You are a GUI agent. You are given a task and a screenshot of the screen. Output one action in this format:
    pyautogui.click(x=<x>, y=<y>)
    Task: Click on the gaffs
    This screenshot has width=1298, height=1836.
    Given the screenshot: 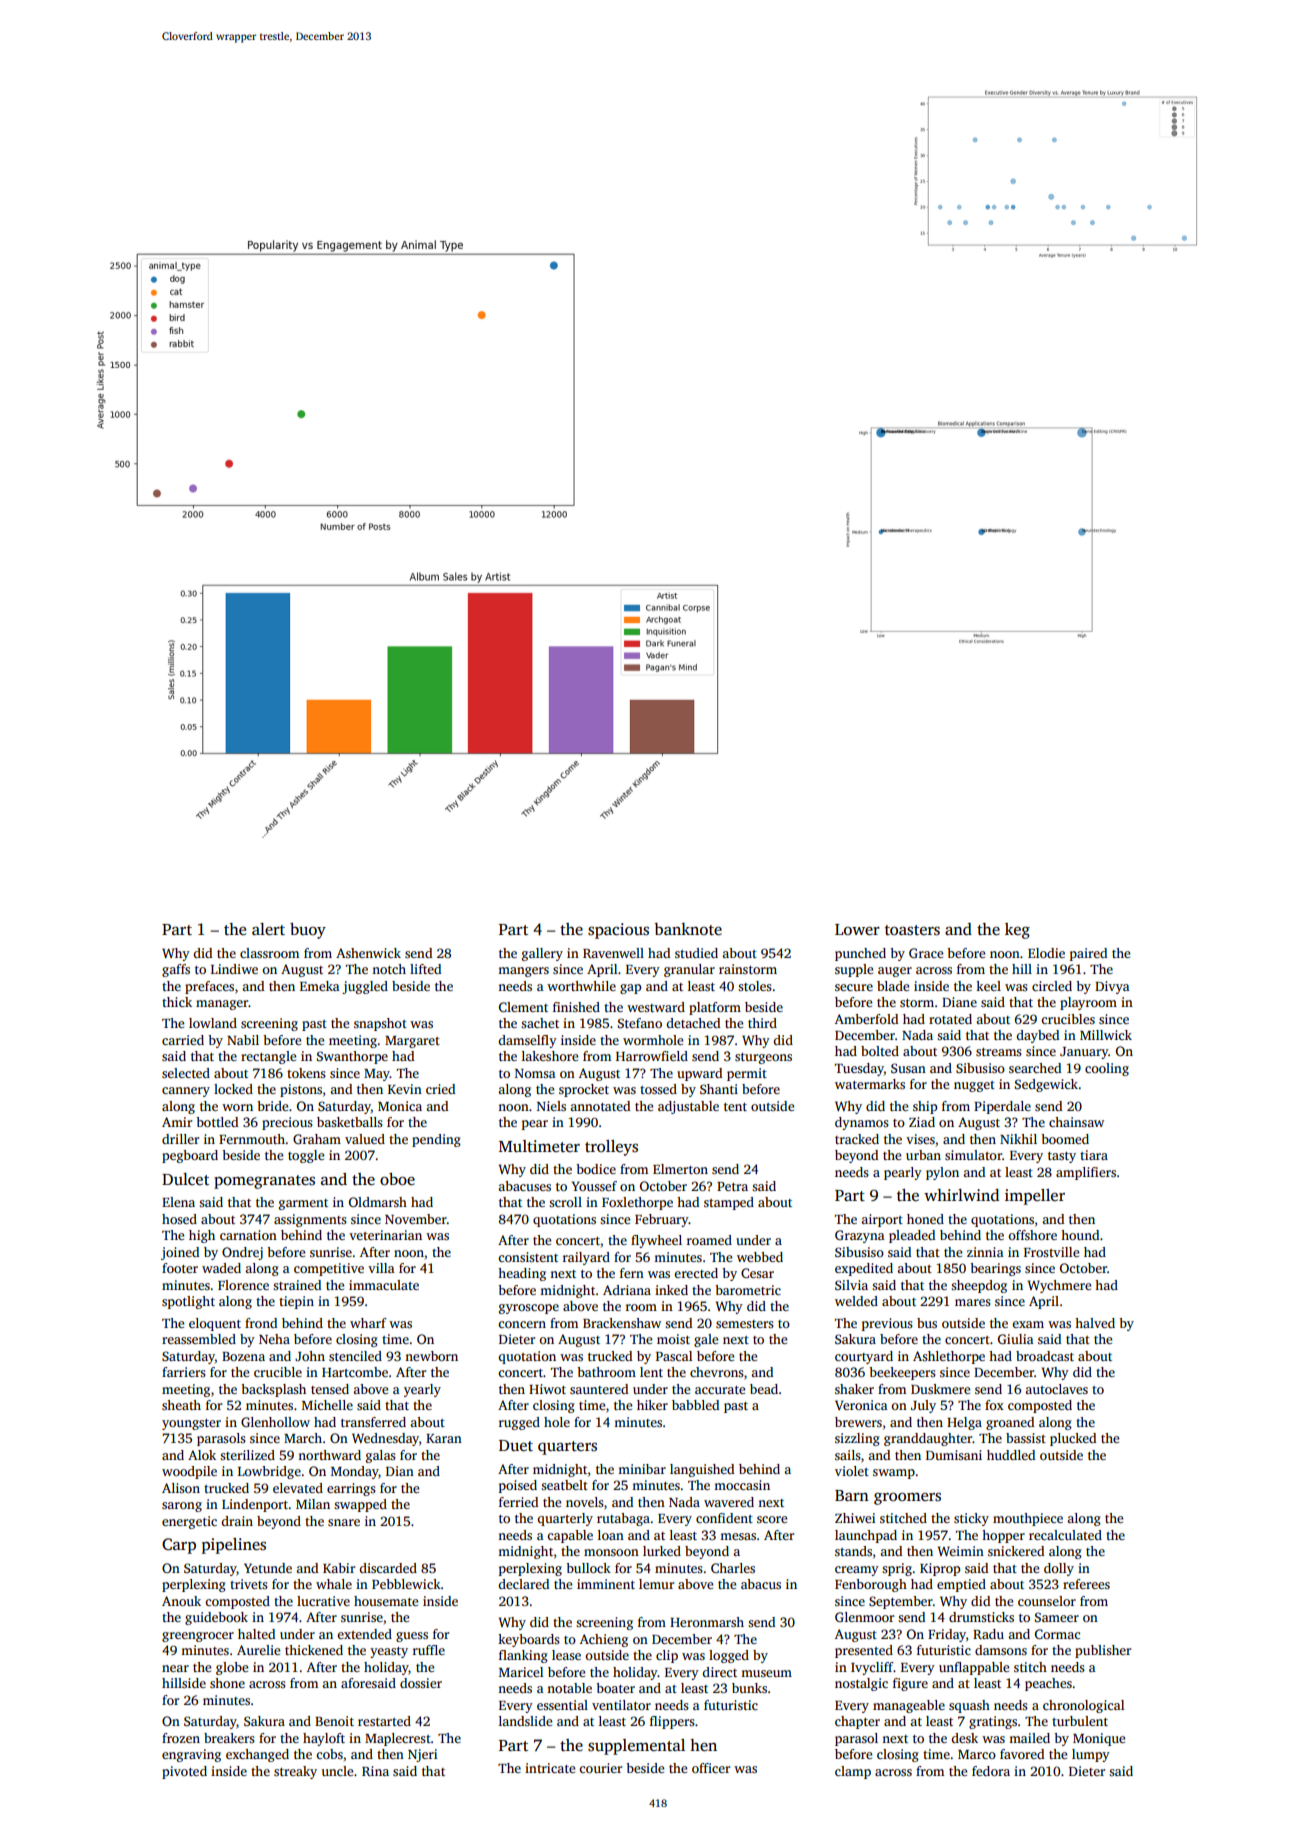 What is the action you would take?
    pyautogui.click(x=176, y=970)
